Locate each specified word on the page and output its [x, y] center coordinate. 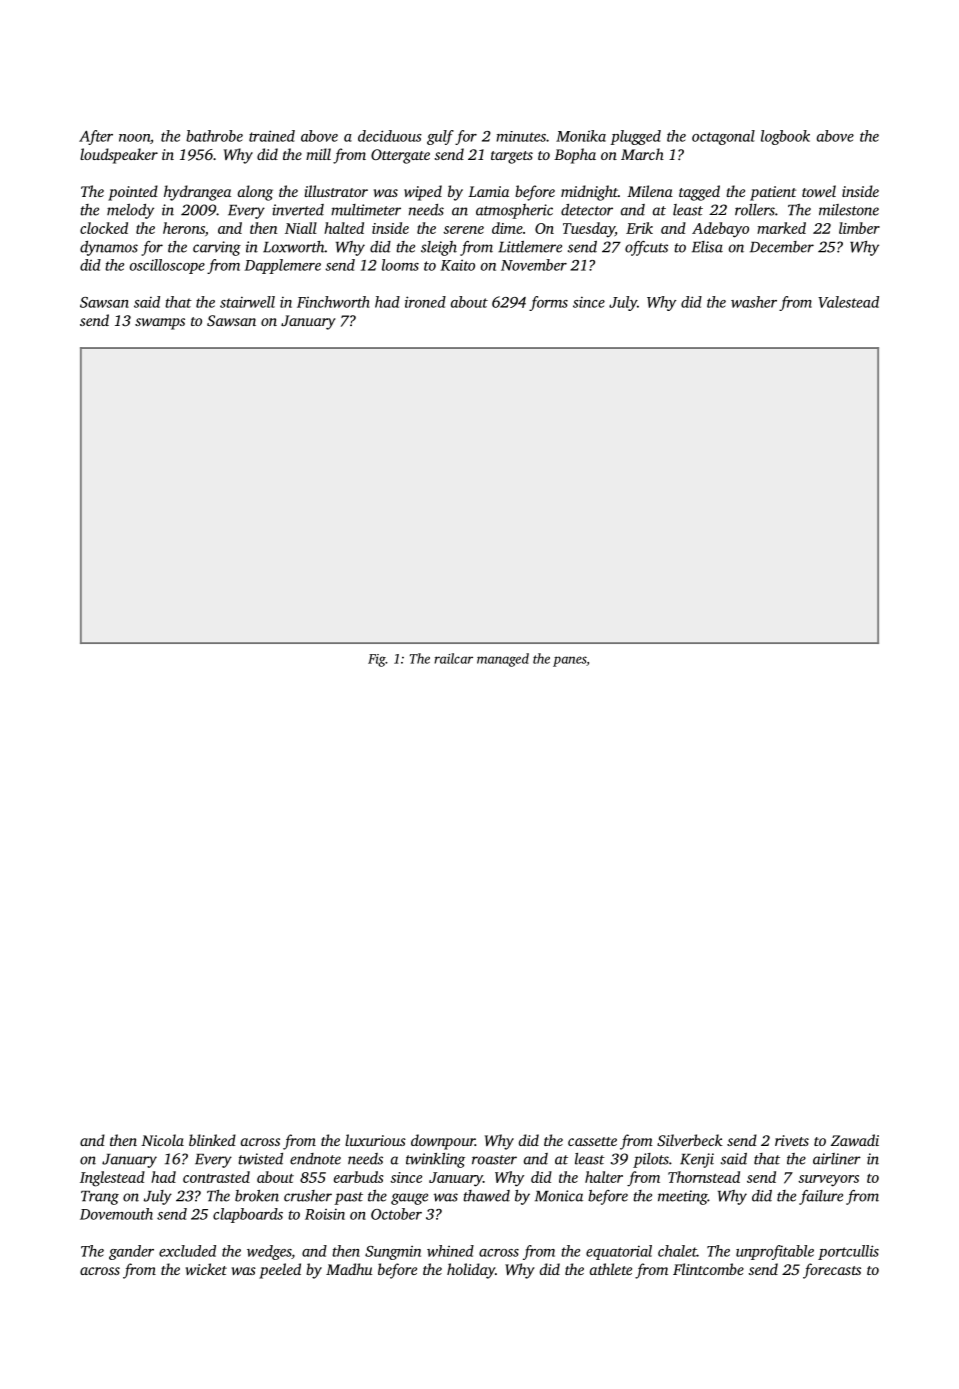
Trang [100, 1198]
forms [548, 303]
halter [604, 1177]
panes [569, 661]
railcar [453, 658]
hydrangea [197, 193]
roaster [494, 1160]
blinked [212, 1140]
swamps [160, 324]
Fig [377, 660]
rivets [792, 1140]
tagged [699, 193]
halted [344, 228]
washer [754, 302]
